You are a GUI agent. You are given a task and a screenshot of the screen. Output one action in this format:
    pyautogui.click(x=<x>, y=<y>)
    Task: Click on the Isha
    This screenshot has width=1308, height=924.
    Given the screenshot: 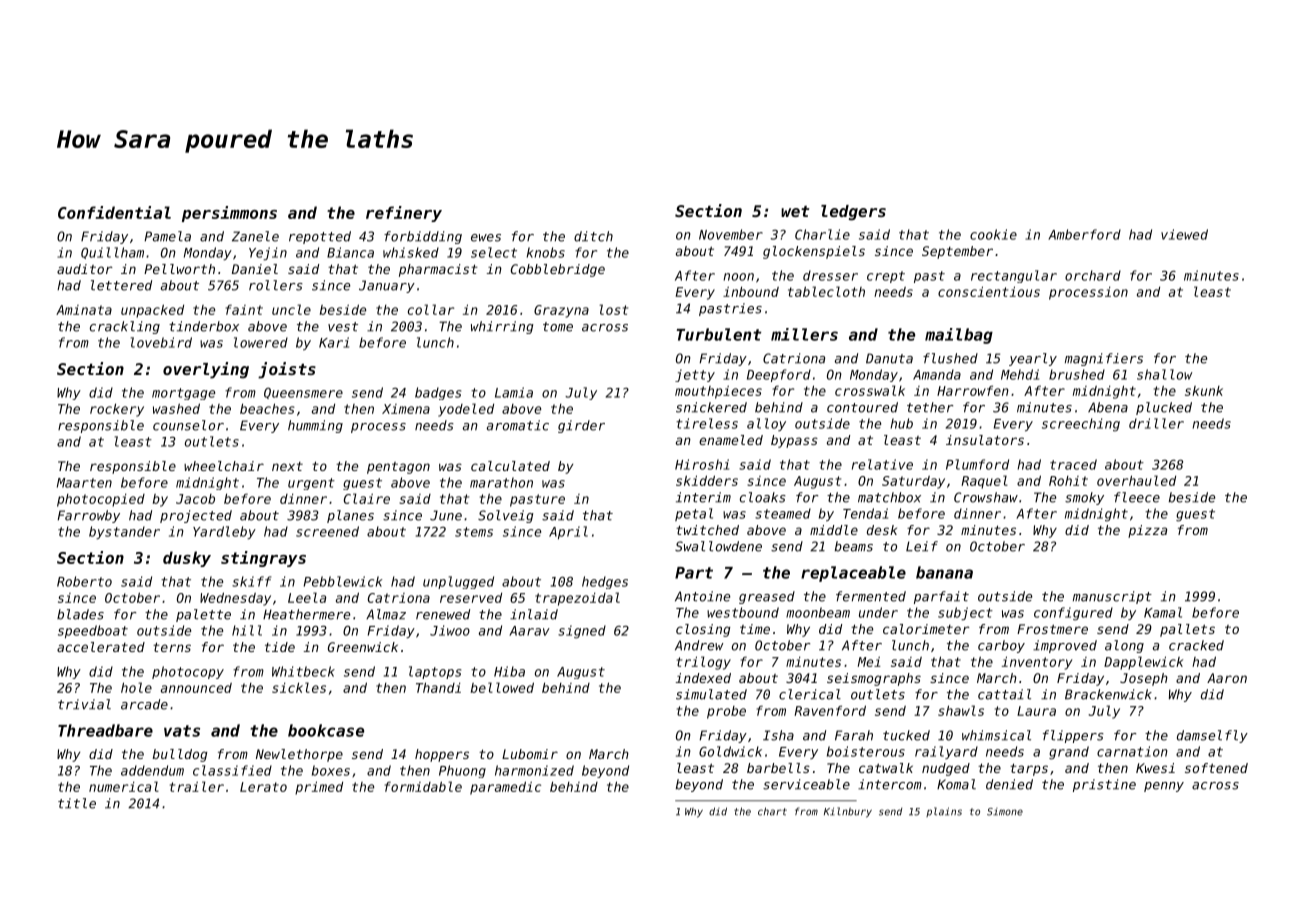 What is the action you would take?
    pyautogui.click(x=778, y=735)
